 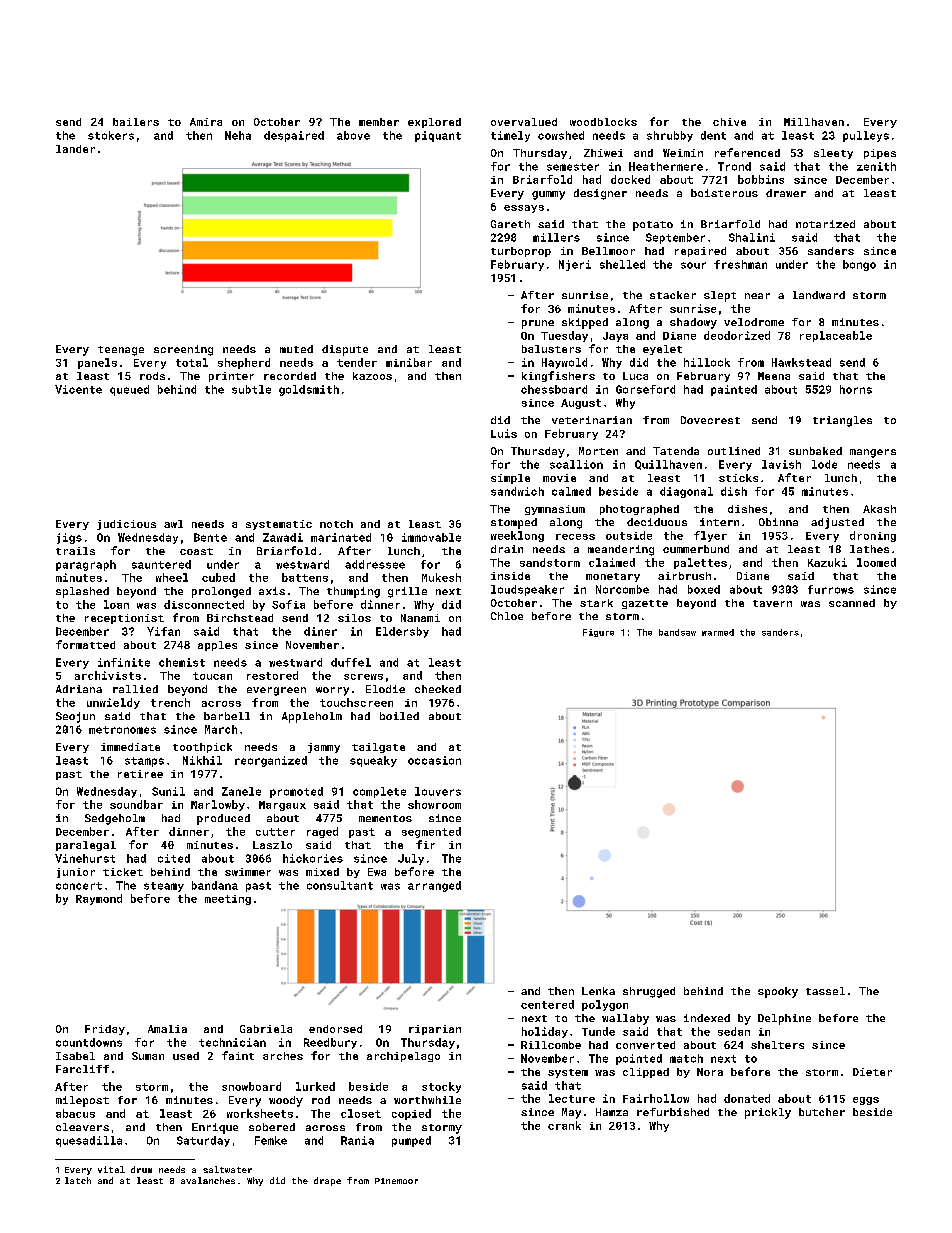 What do you see at coordinates (312, 717) in the page?
I see `Appleholm` at bounding box center [312, 717].
